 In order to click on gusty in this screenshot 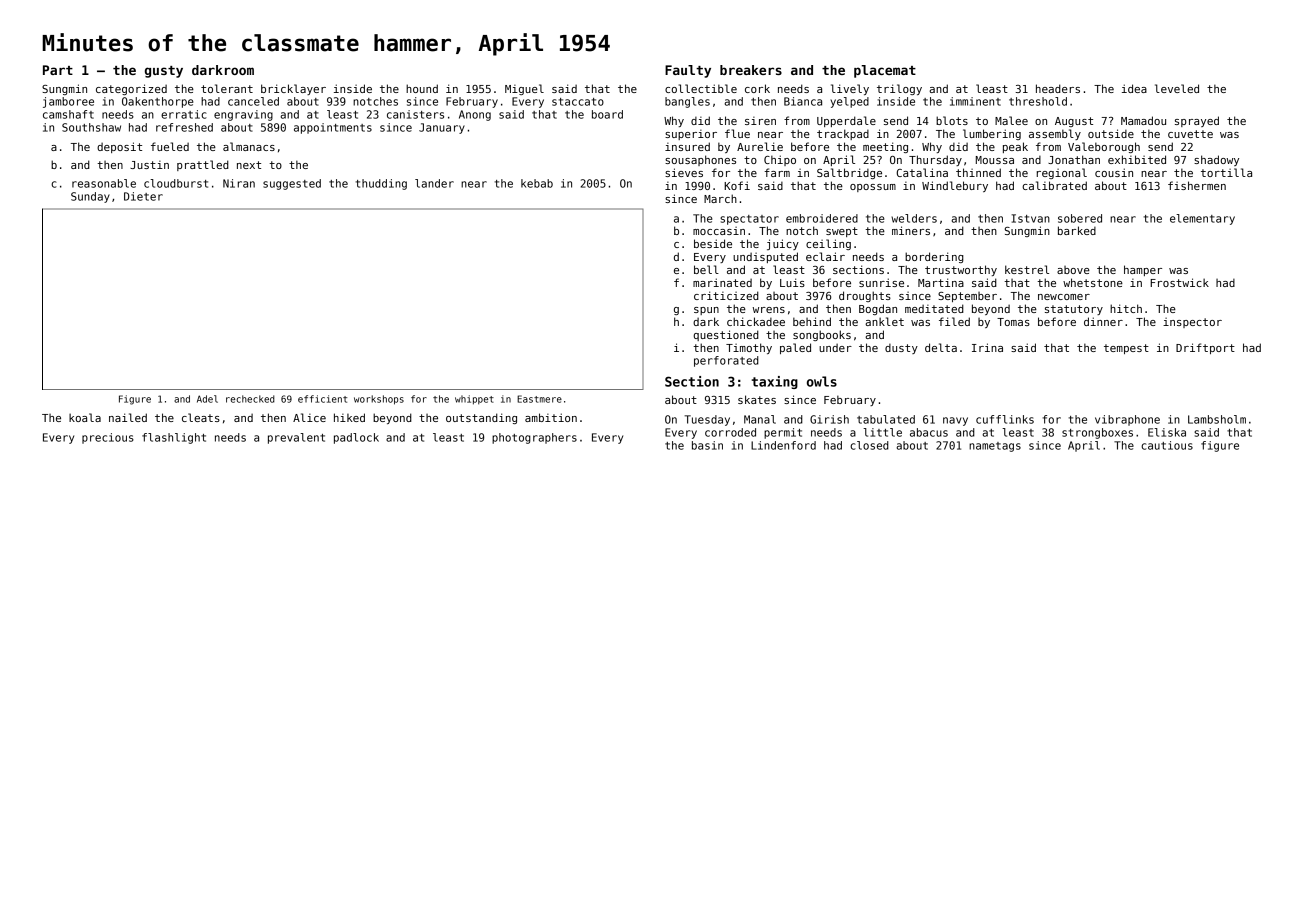, I will do `click(164, 72)`.
